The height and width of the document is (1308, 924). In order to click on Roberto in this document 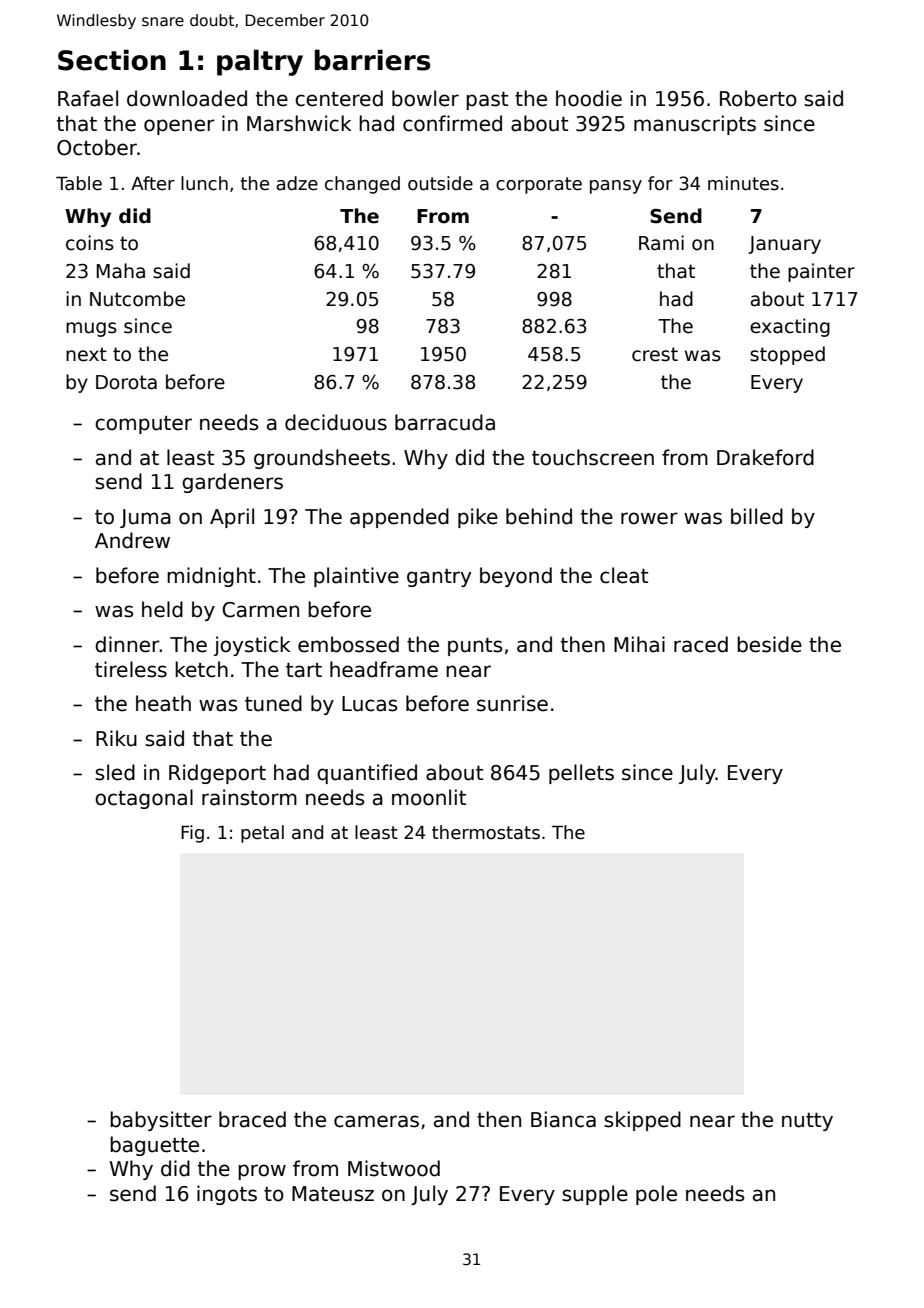, I will do `click(758, 98)`.
